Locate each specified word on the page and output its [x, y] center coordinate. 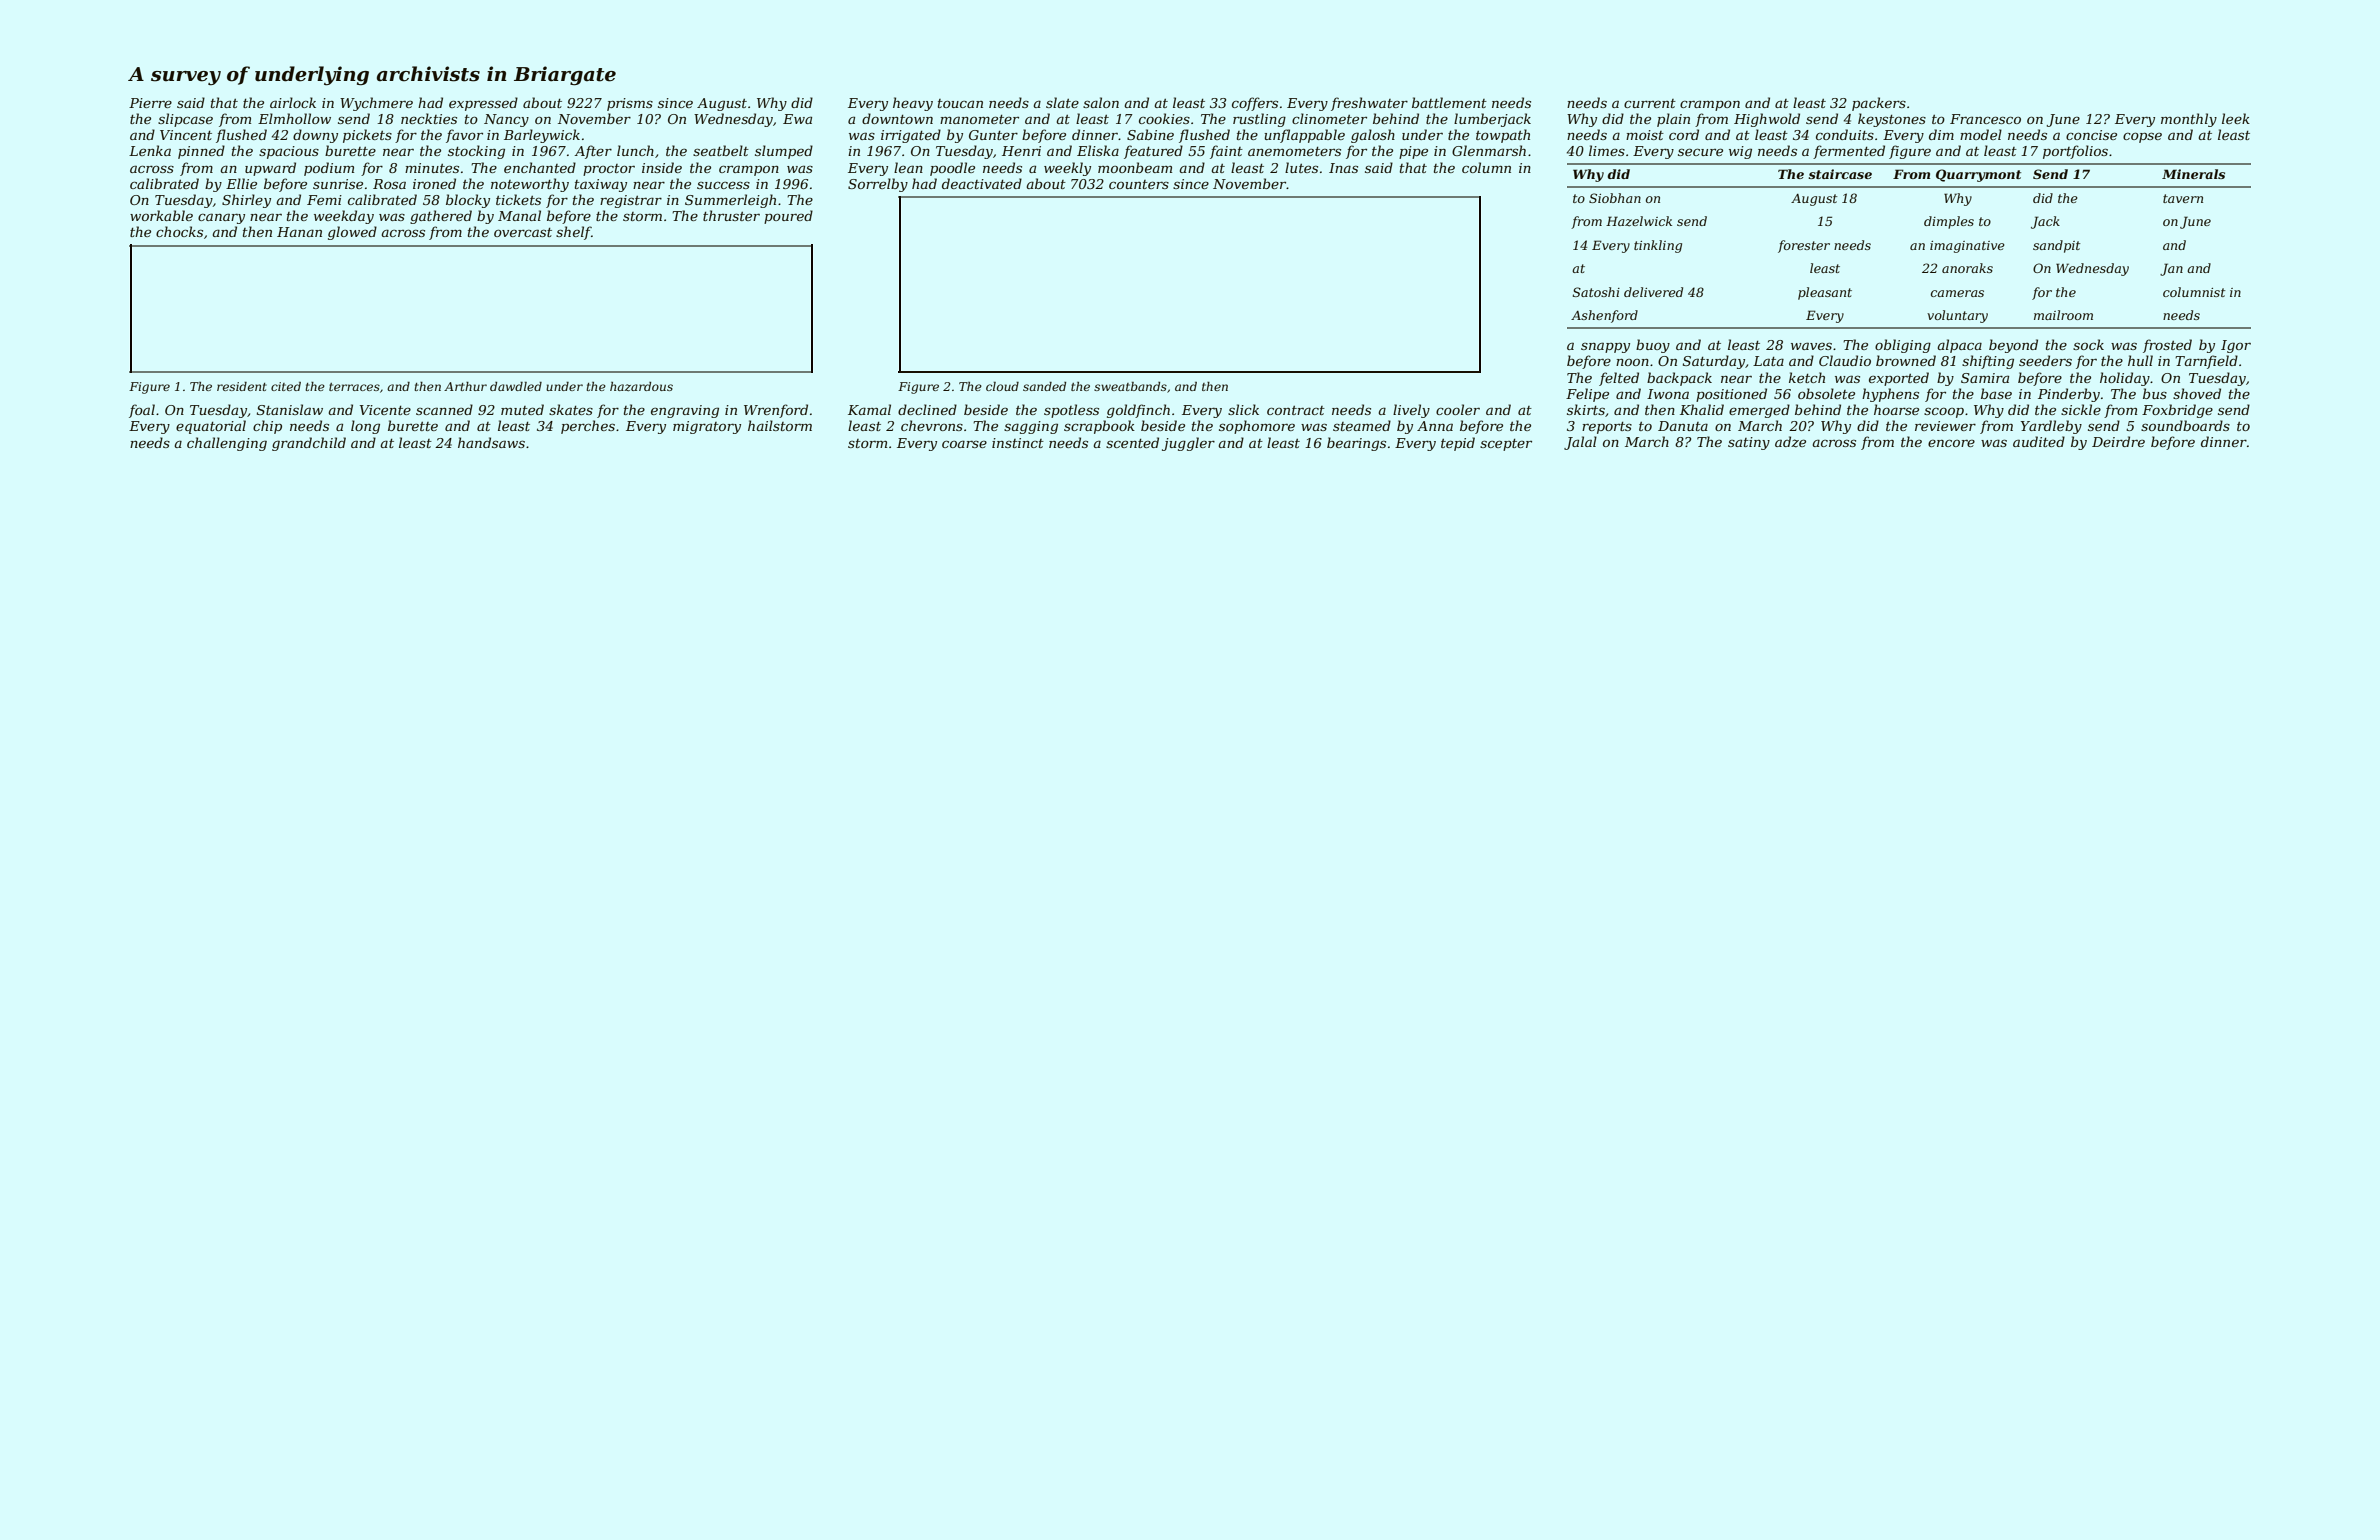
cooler [1458, 409]
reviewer [1945, 426]
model [1981, 134]
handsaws [491, 442]
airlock [293, 102]
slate [1062, 102]
